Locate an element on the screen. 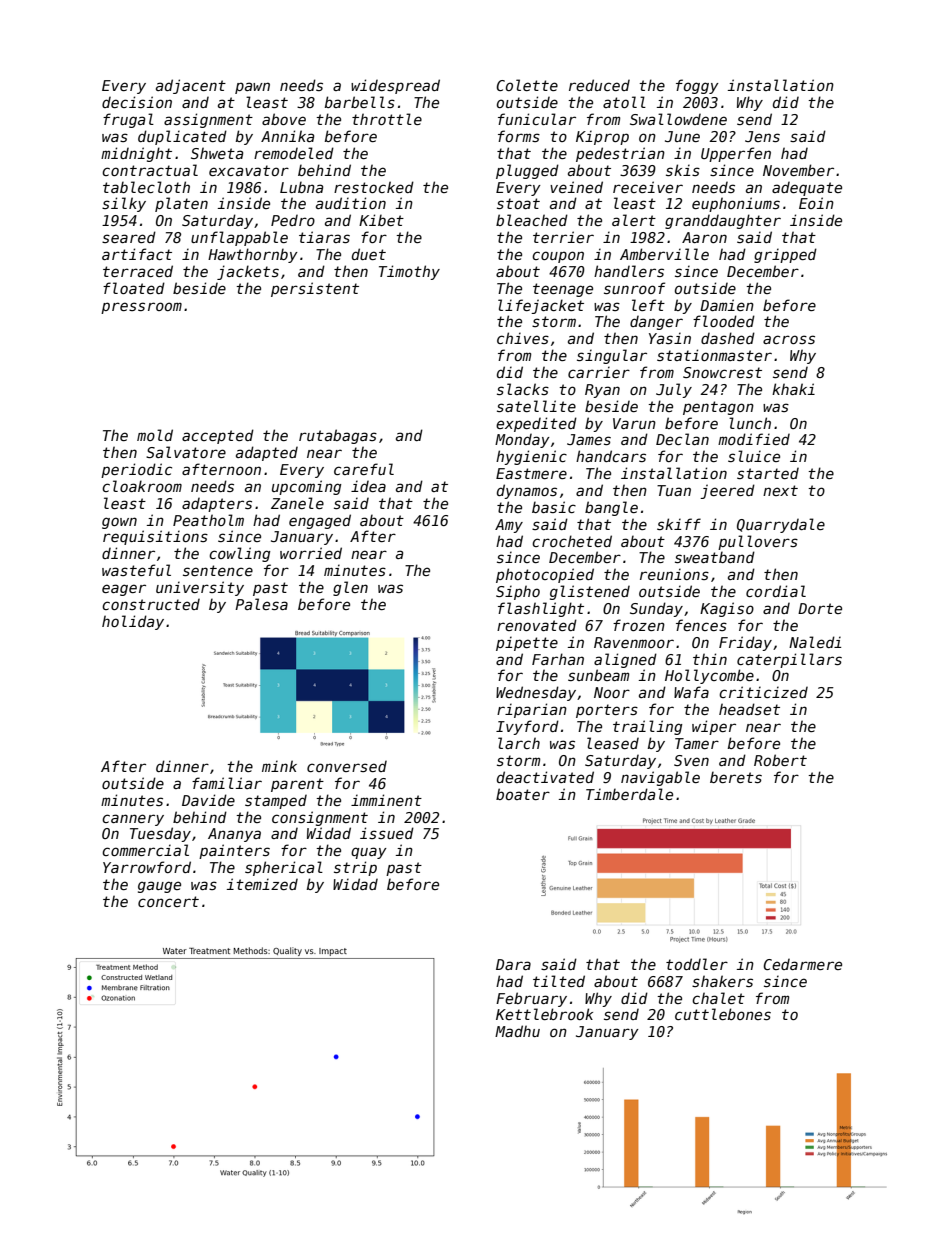  imminent is located at coordinates (386, 800).
